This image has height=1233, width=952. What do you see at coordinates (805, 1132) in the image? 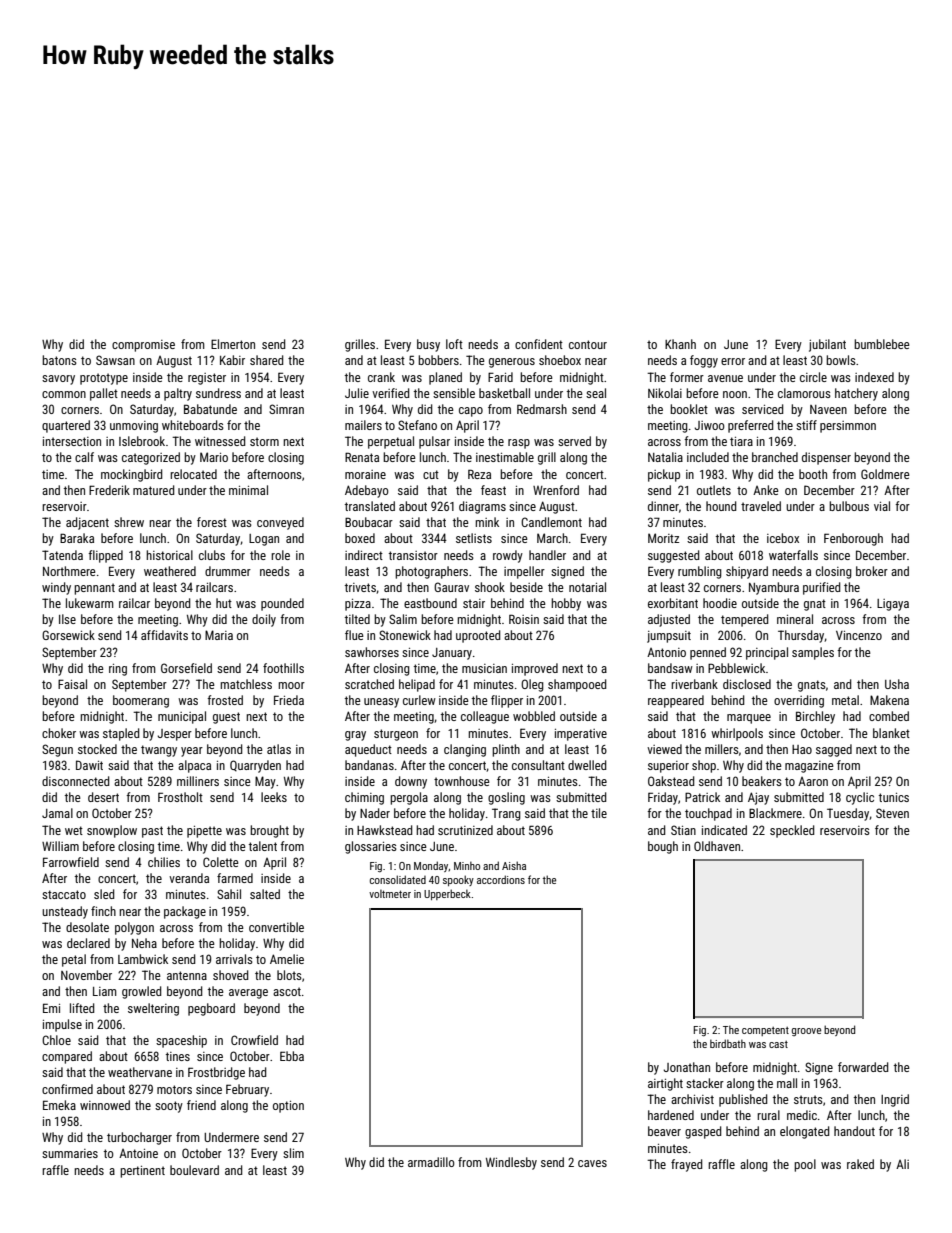
I see `elongated` at bounding box center [805, 1132].
